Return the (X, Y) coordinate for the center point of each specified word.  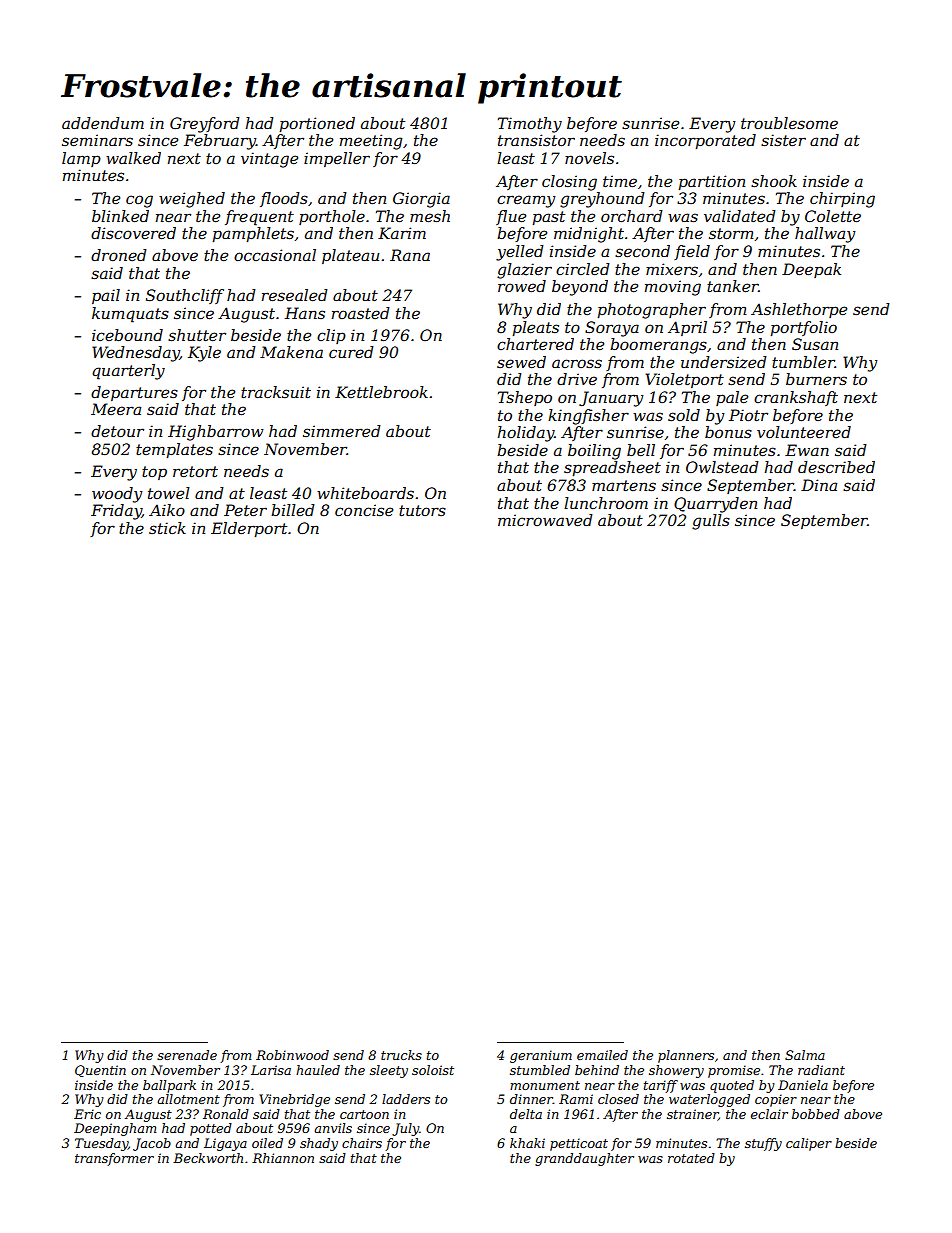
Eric (87, 1114)
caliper (809, 1144)
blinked (120, 216)
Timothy (530, 125)
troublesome (789, 123)
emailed (602, 1055)
